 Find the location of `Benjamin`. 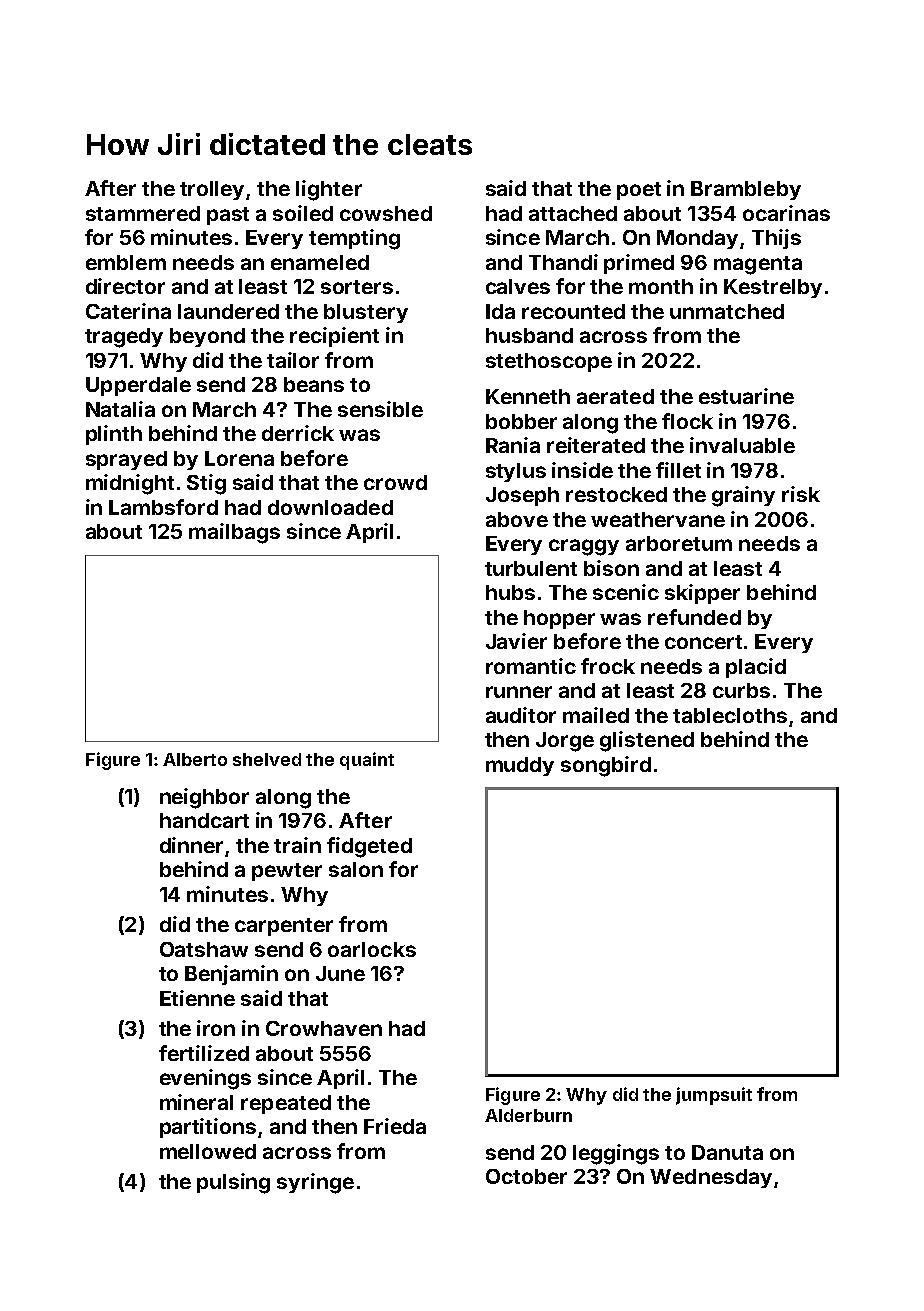

Benjamin is located at coordinates (231, 975).
